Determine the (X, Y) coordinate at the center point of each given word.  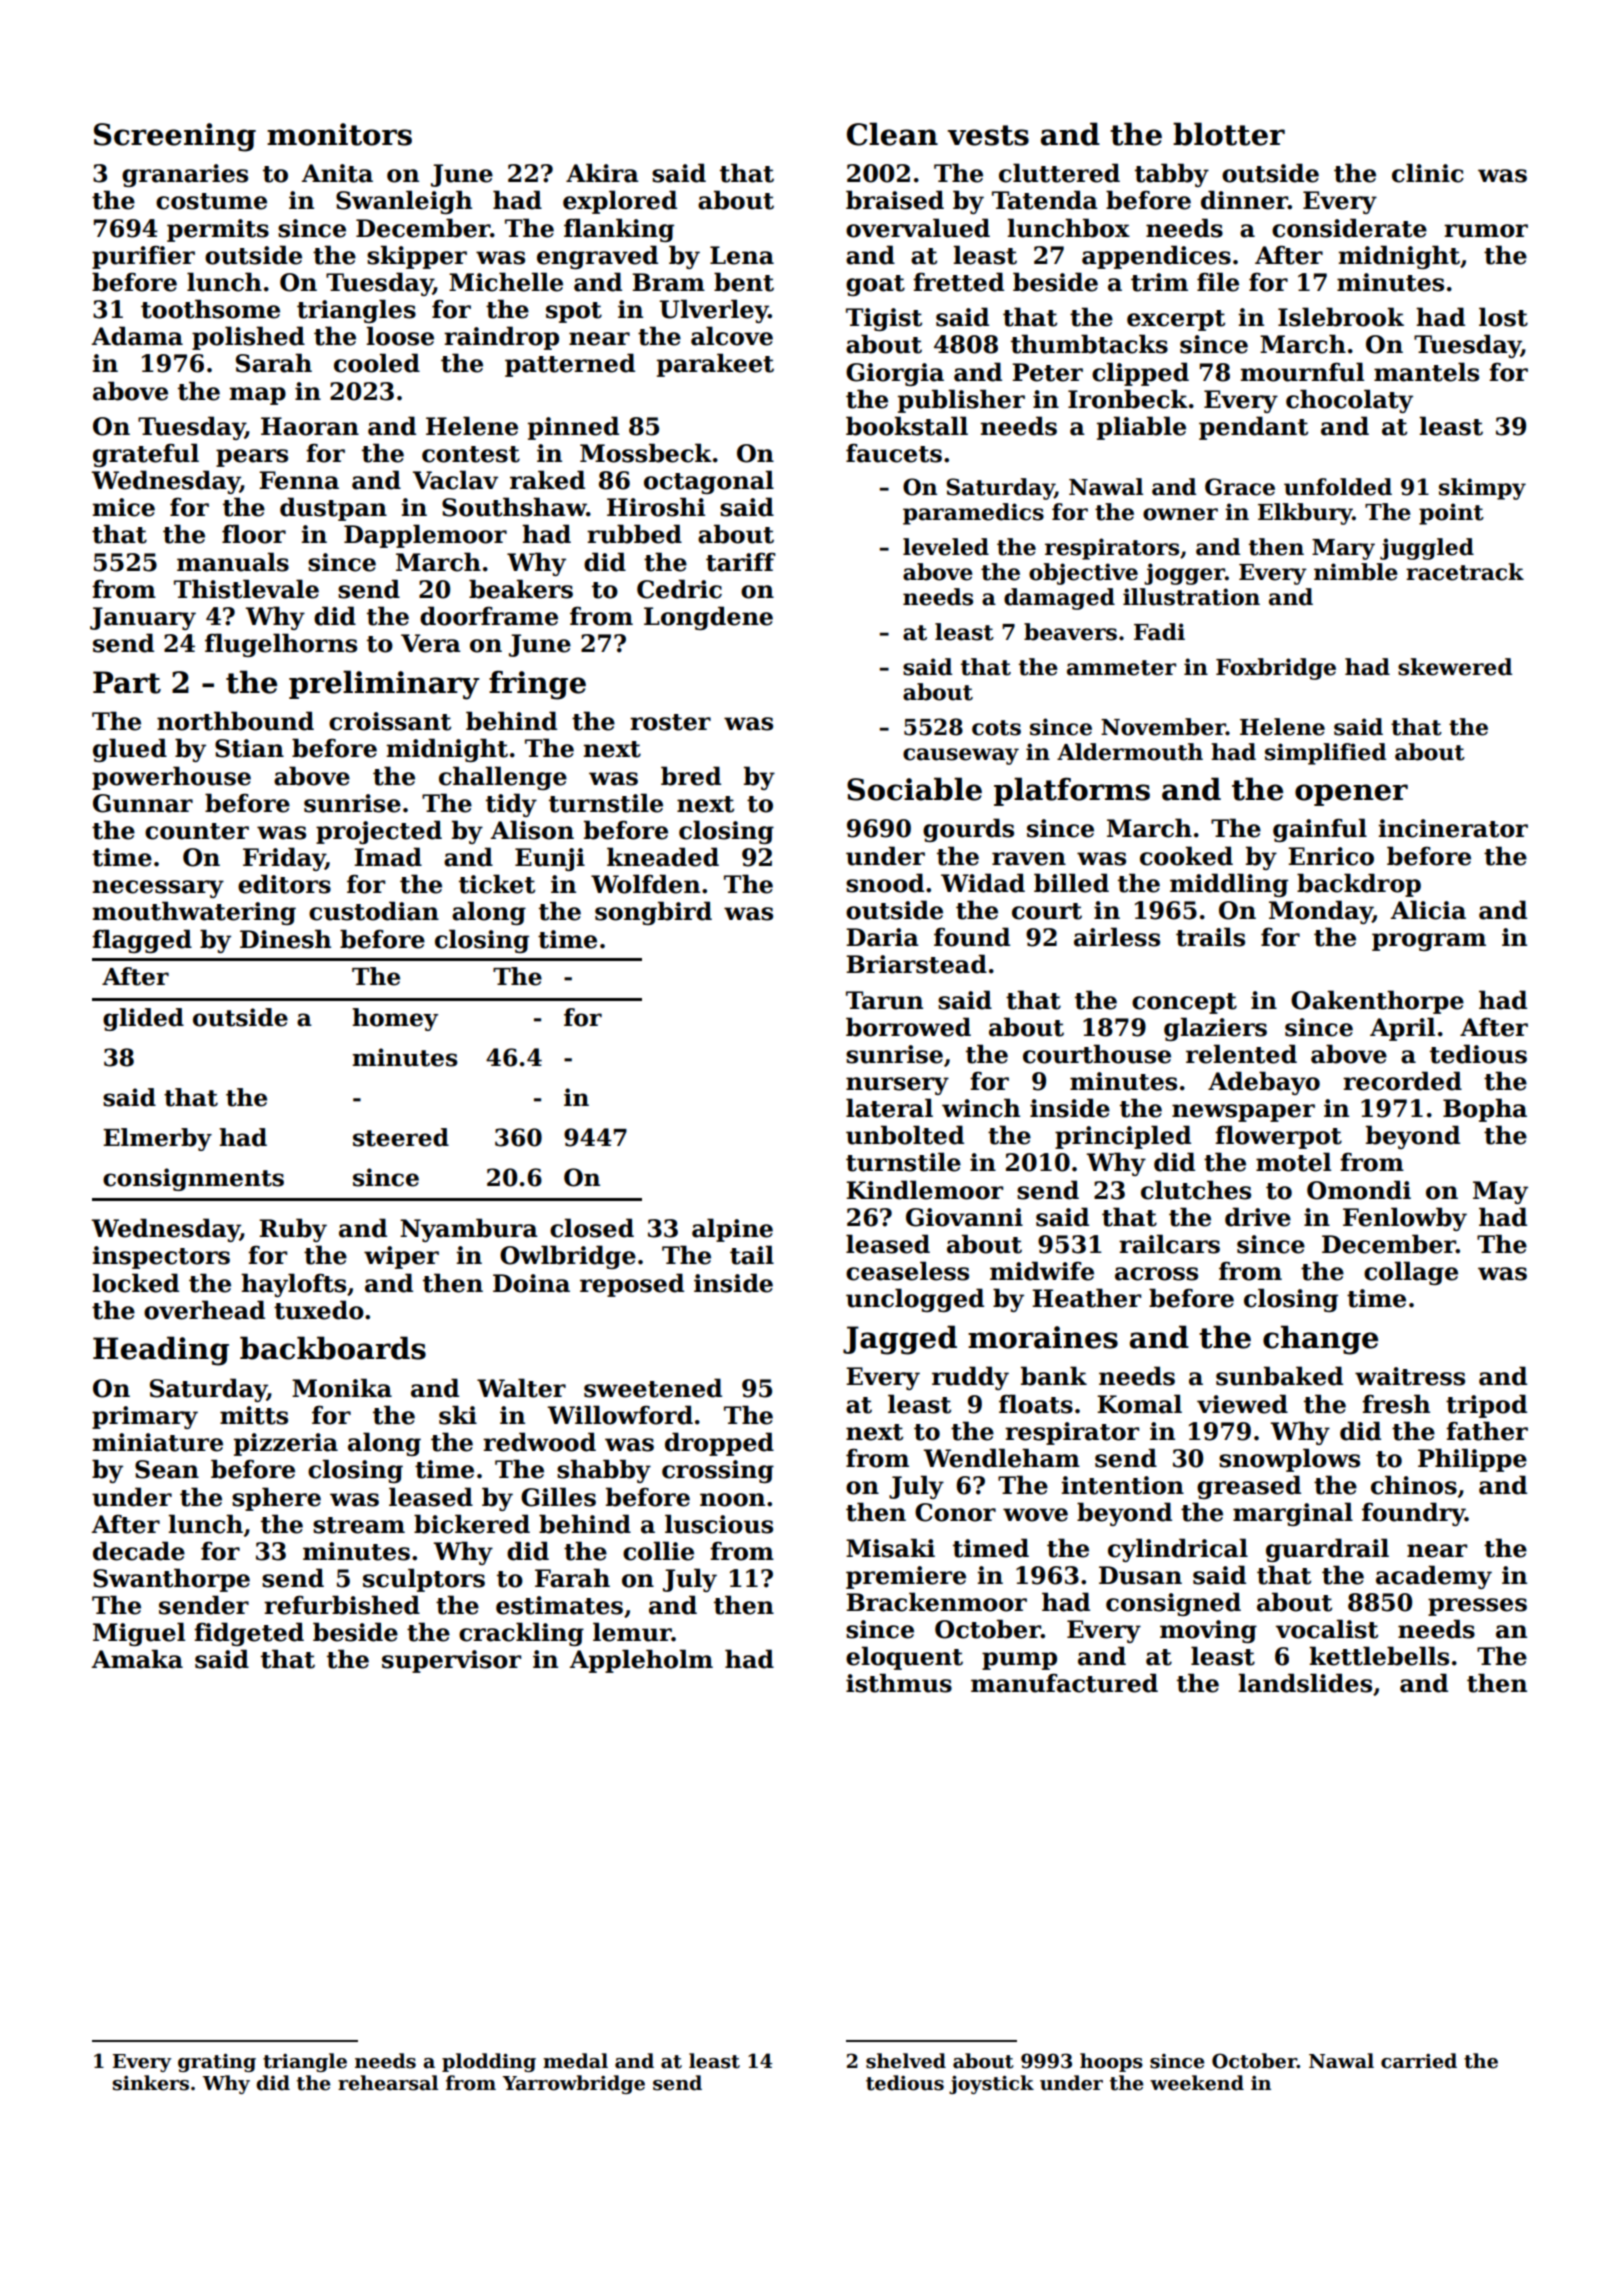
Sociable (914, 789)
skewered (1455, 667)
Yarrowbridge (573, 2084)
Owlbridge (568, 1257)
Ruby (293, 1230)
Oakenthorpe (1377, 1002)
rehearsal (388, 2083)
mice (123, 507)
